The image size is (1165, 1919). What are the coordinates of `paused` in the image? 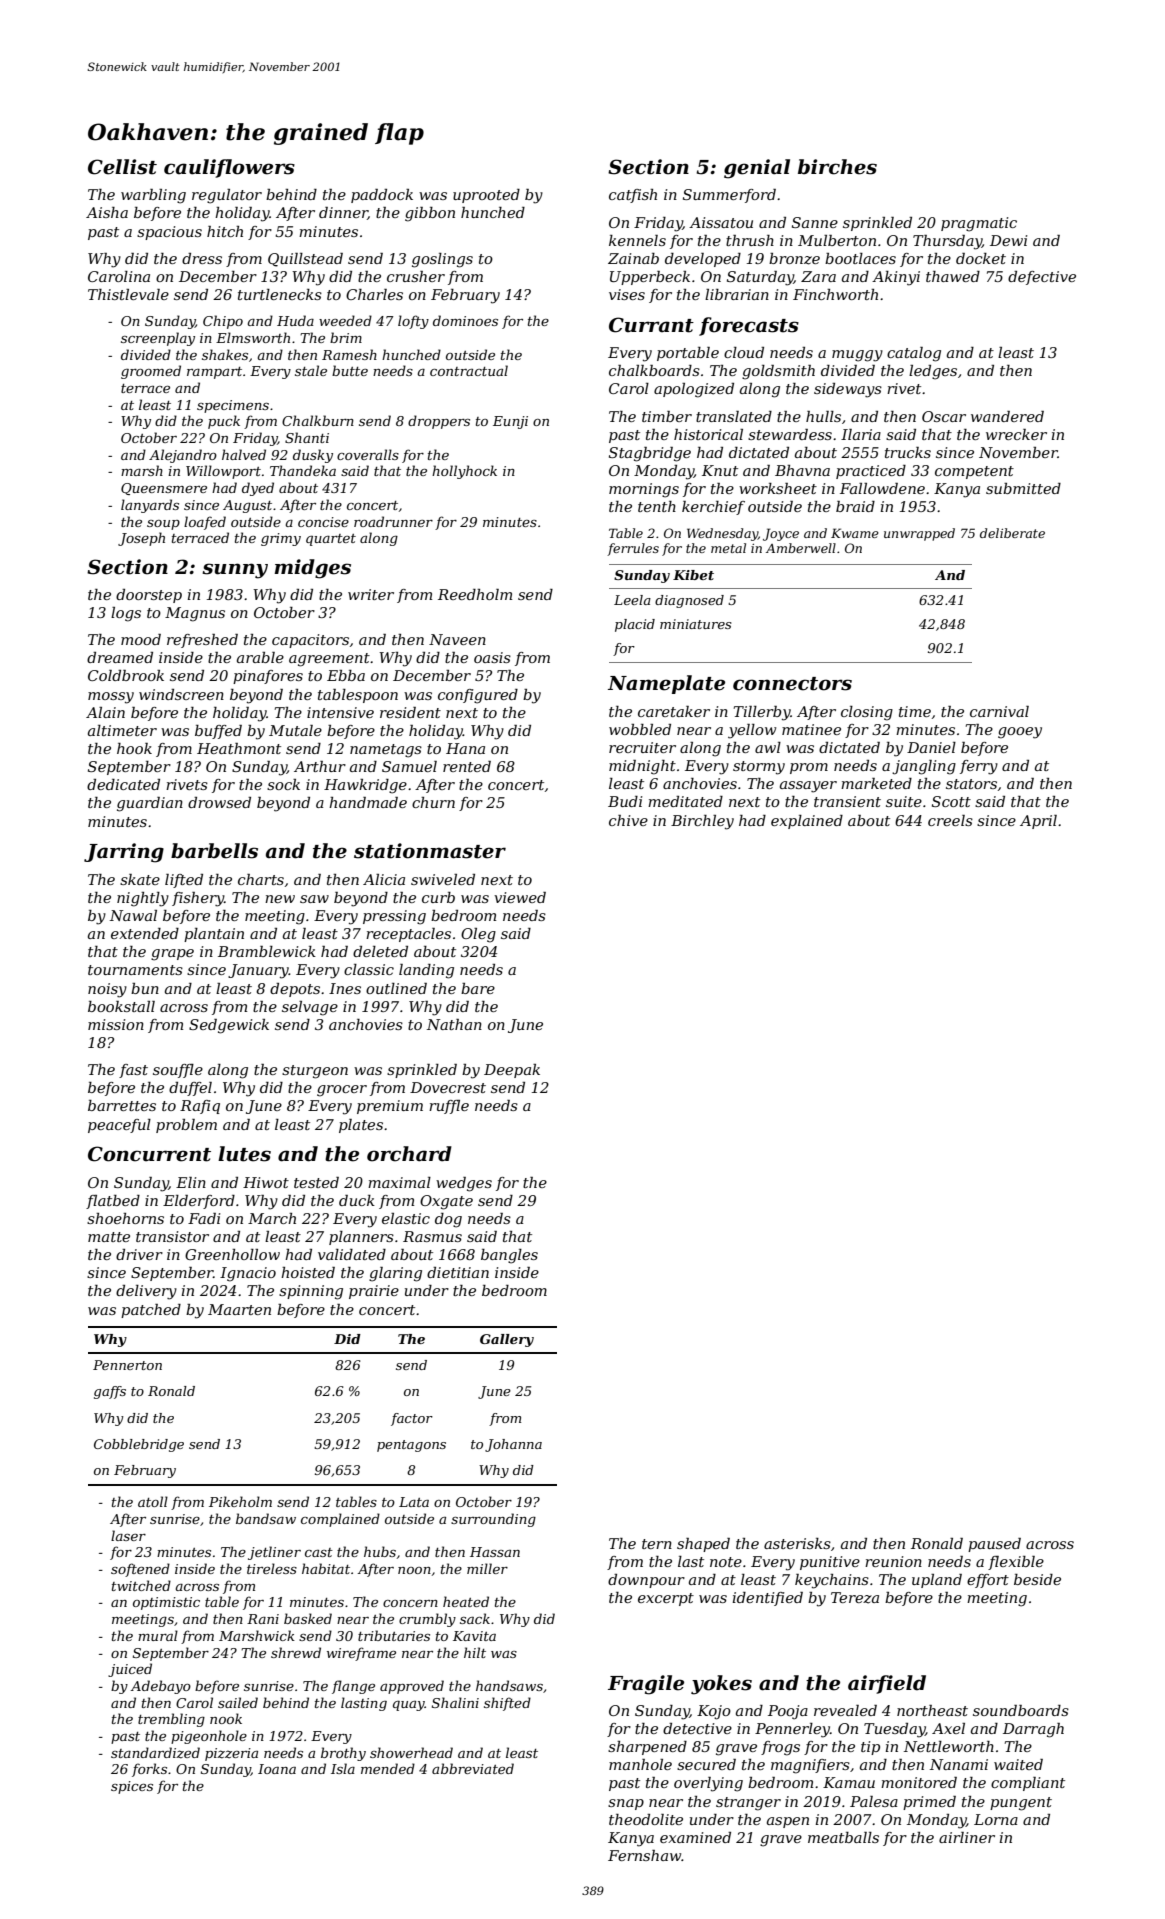 It's located at (994, 1545).
